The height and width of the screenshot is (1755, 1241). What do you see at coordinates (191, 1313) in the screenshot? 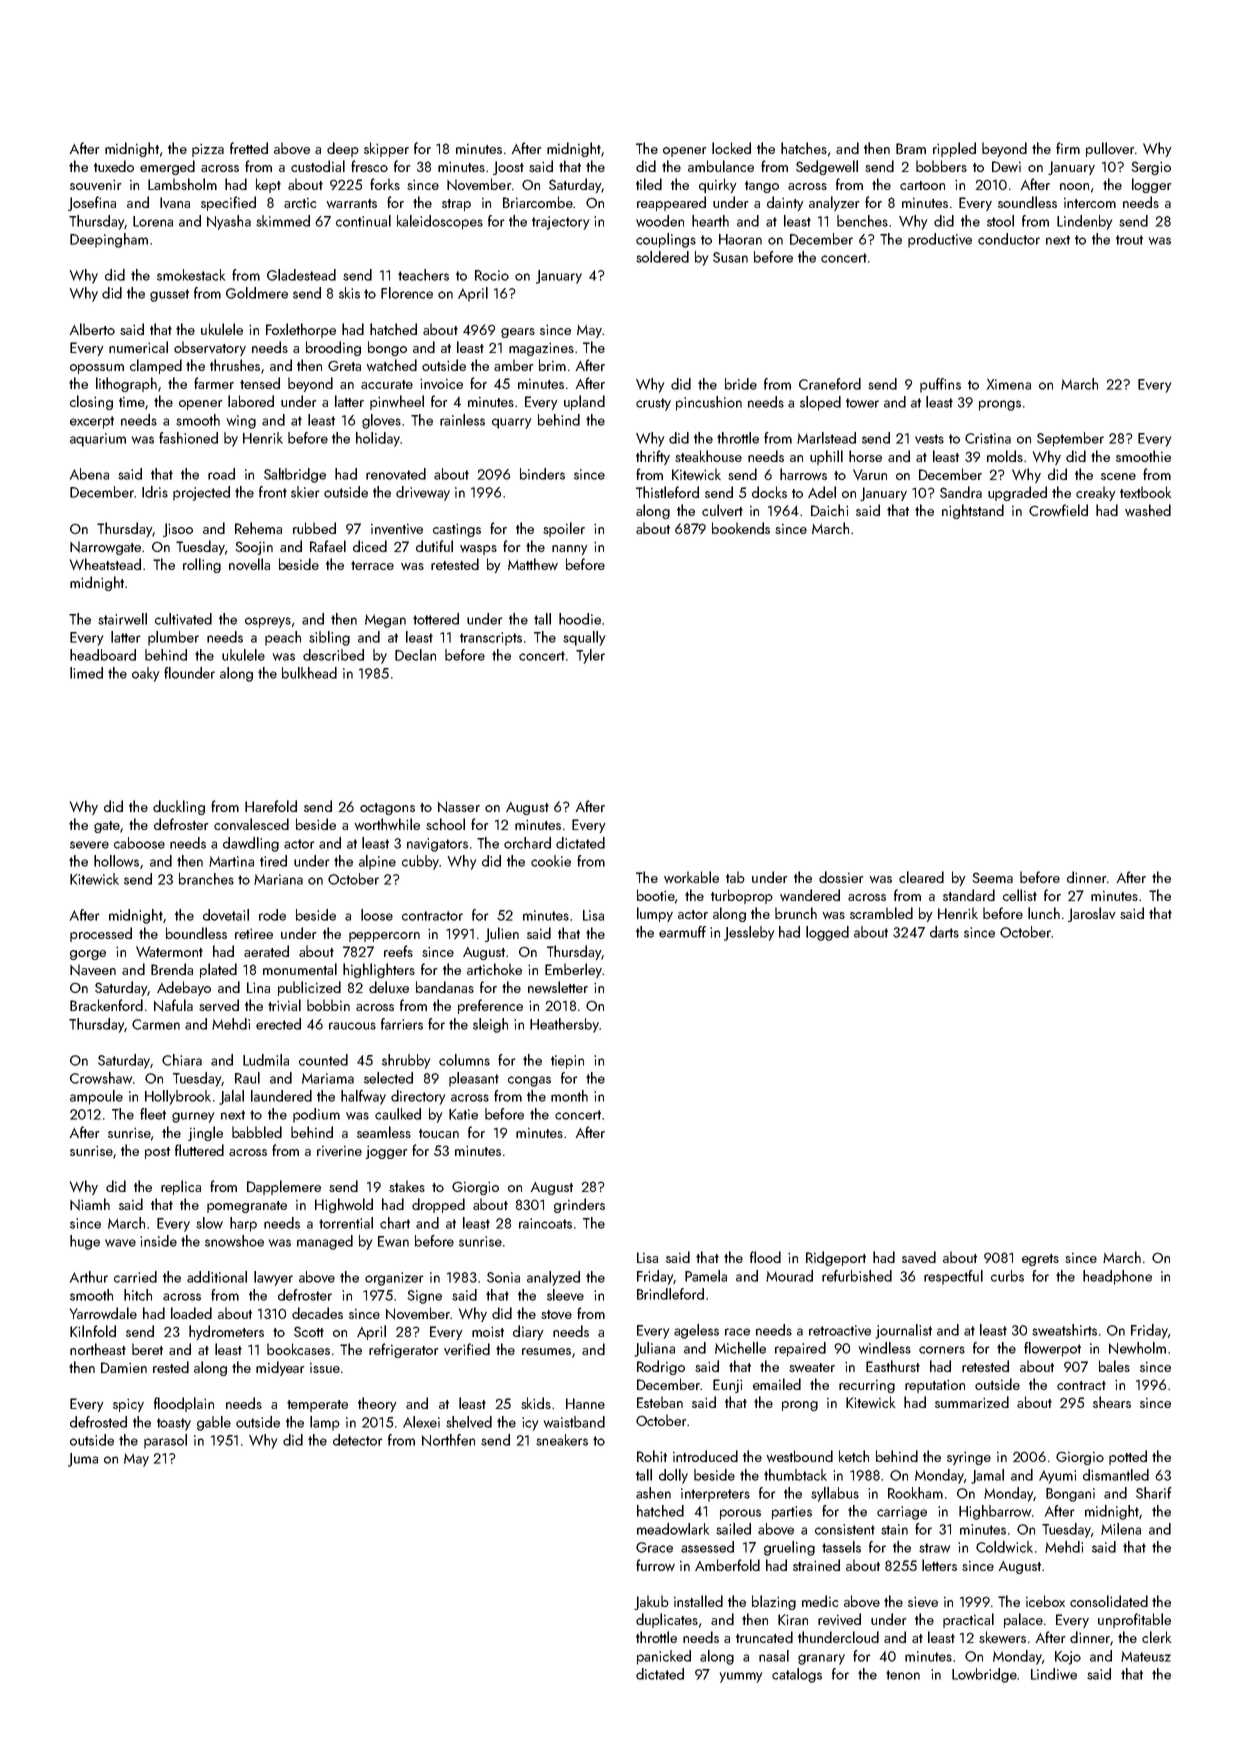
I see `loaded` at bounding box center [191, 1313].
